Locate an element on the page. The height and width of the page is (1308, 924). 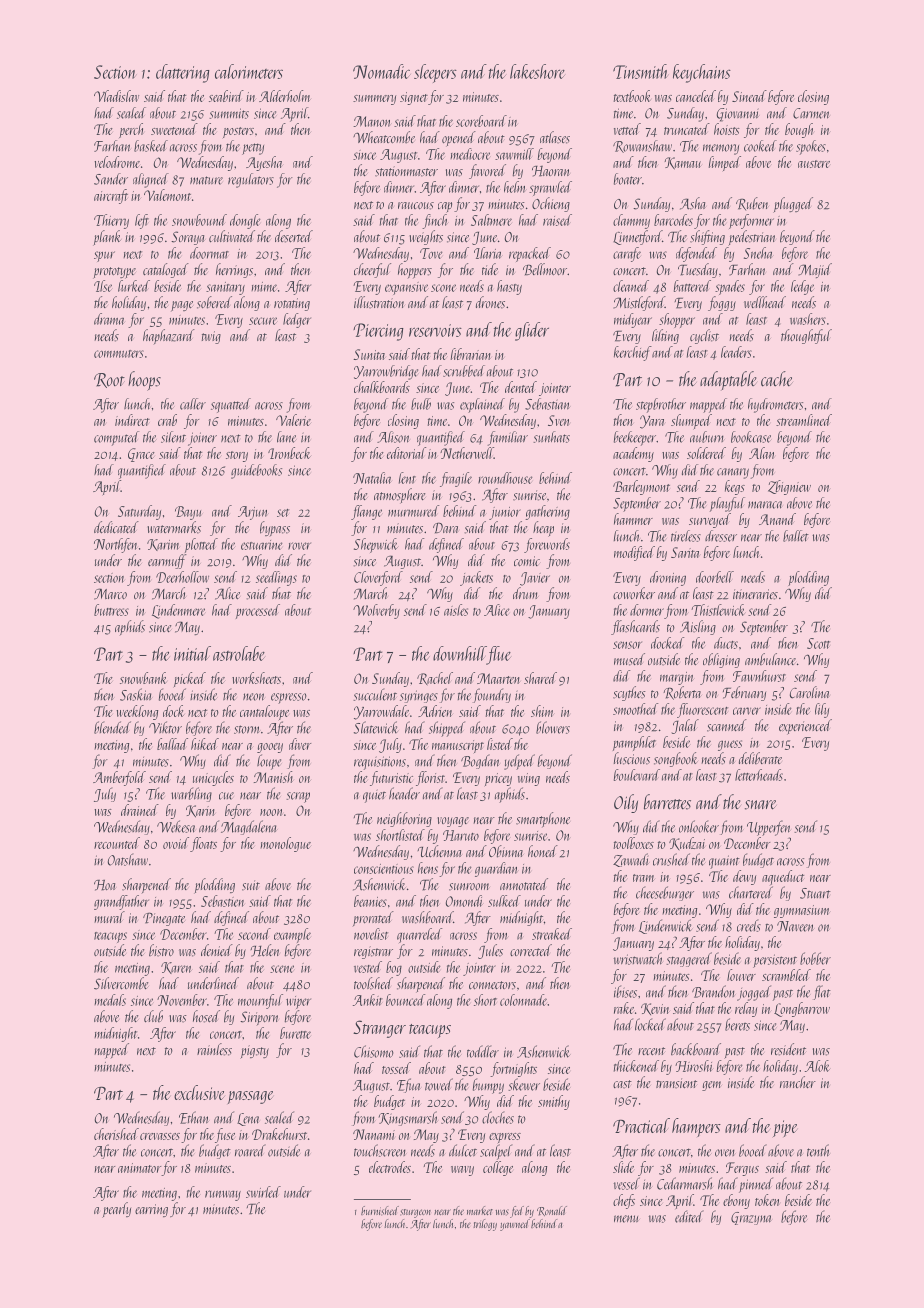
sensor is located at coordinates (627, 645).
